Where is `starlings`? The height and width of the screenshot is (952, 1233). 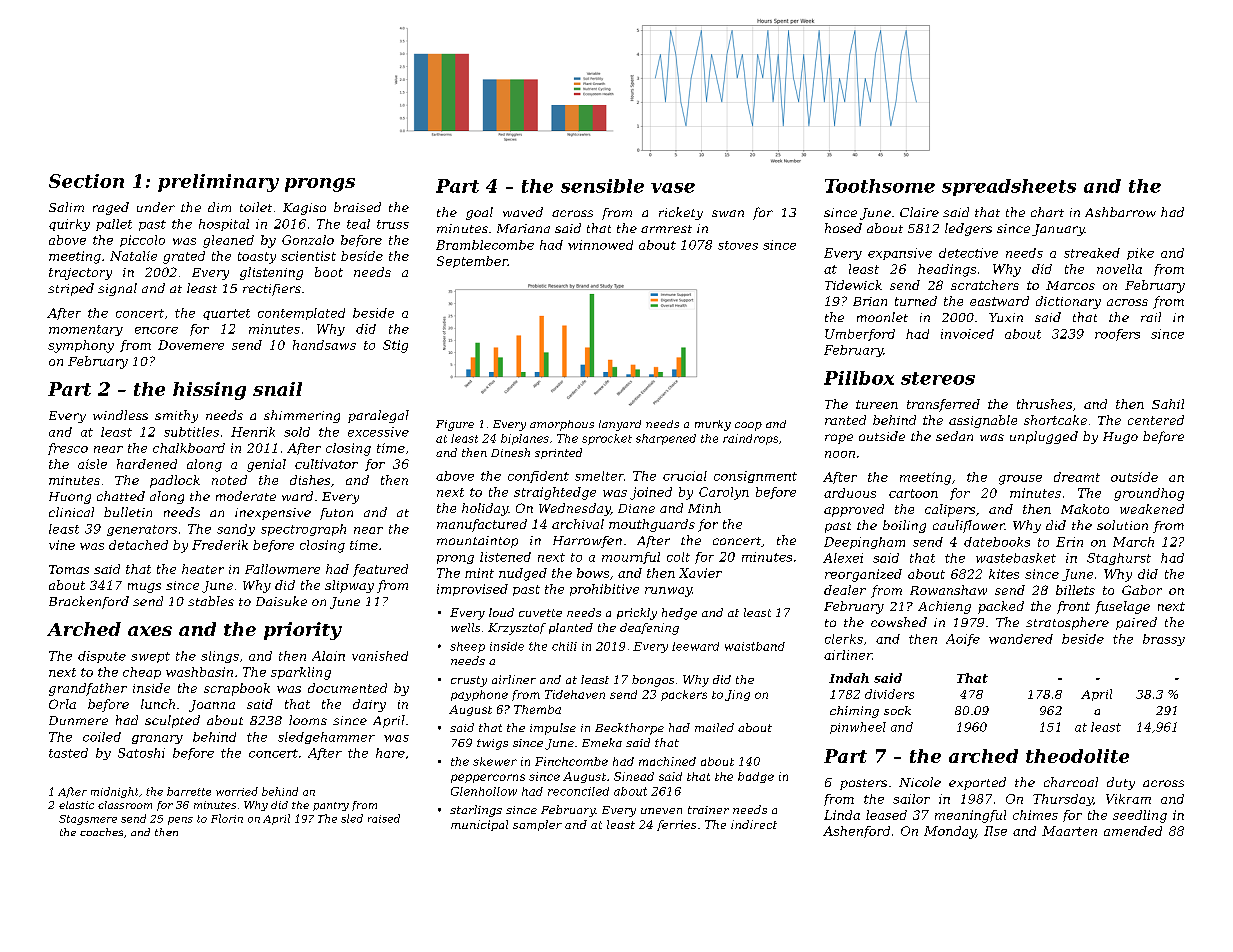
starlings is located at coordinates (476, 811).
